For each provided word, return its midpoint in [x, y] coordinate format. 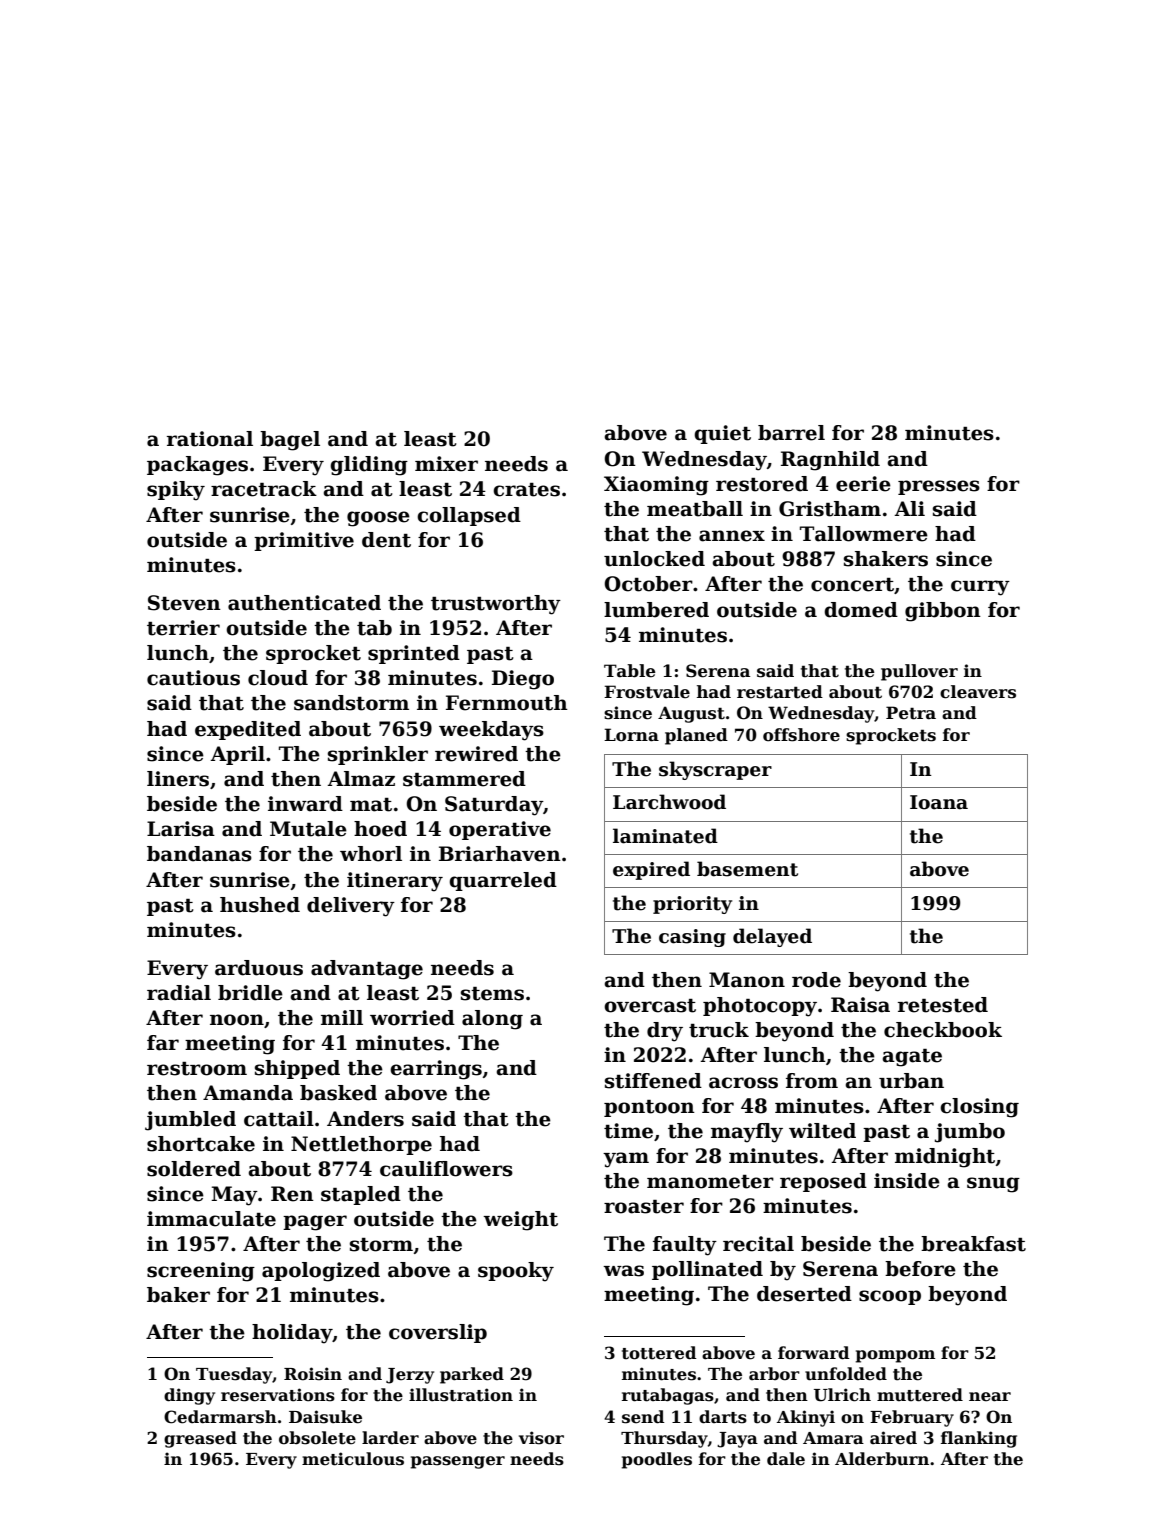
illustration [461, 1395]
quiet [722, 434]
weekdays [491, 731]
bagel [290, 441]
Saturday [494, 806]
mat [371, 805]
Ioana [939, 802]
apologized [321, 1272]
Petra [911, 713]
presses [939, 487]
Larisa [181, 829]
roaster [644, 1207]
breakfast [973, 1244]
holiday [292, 1334]
